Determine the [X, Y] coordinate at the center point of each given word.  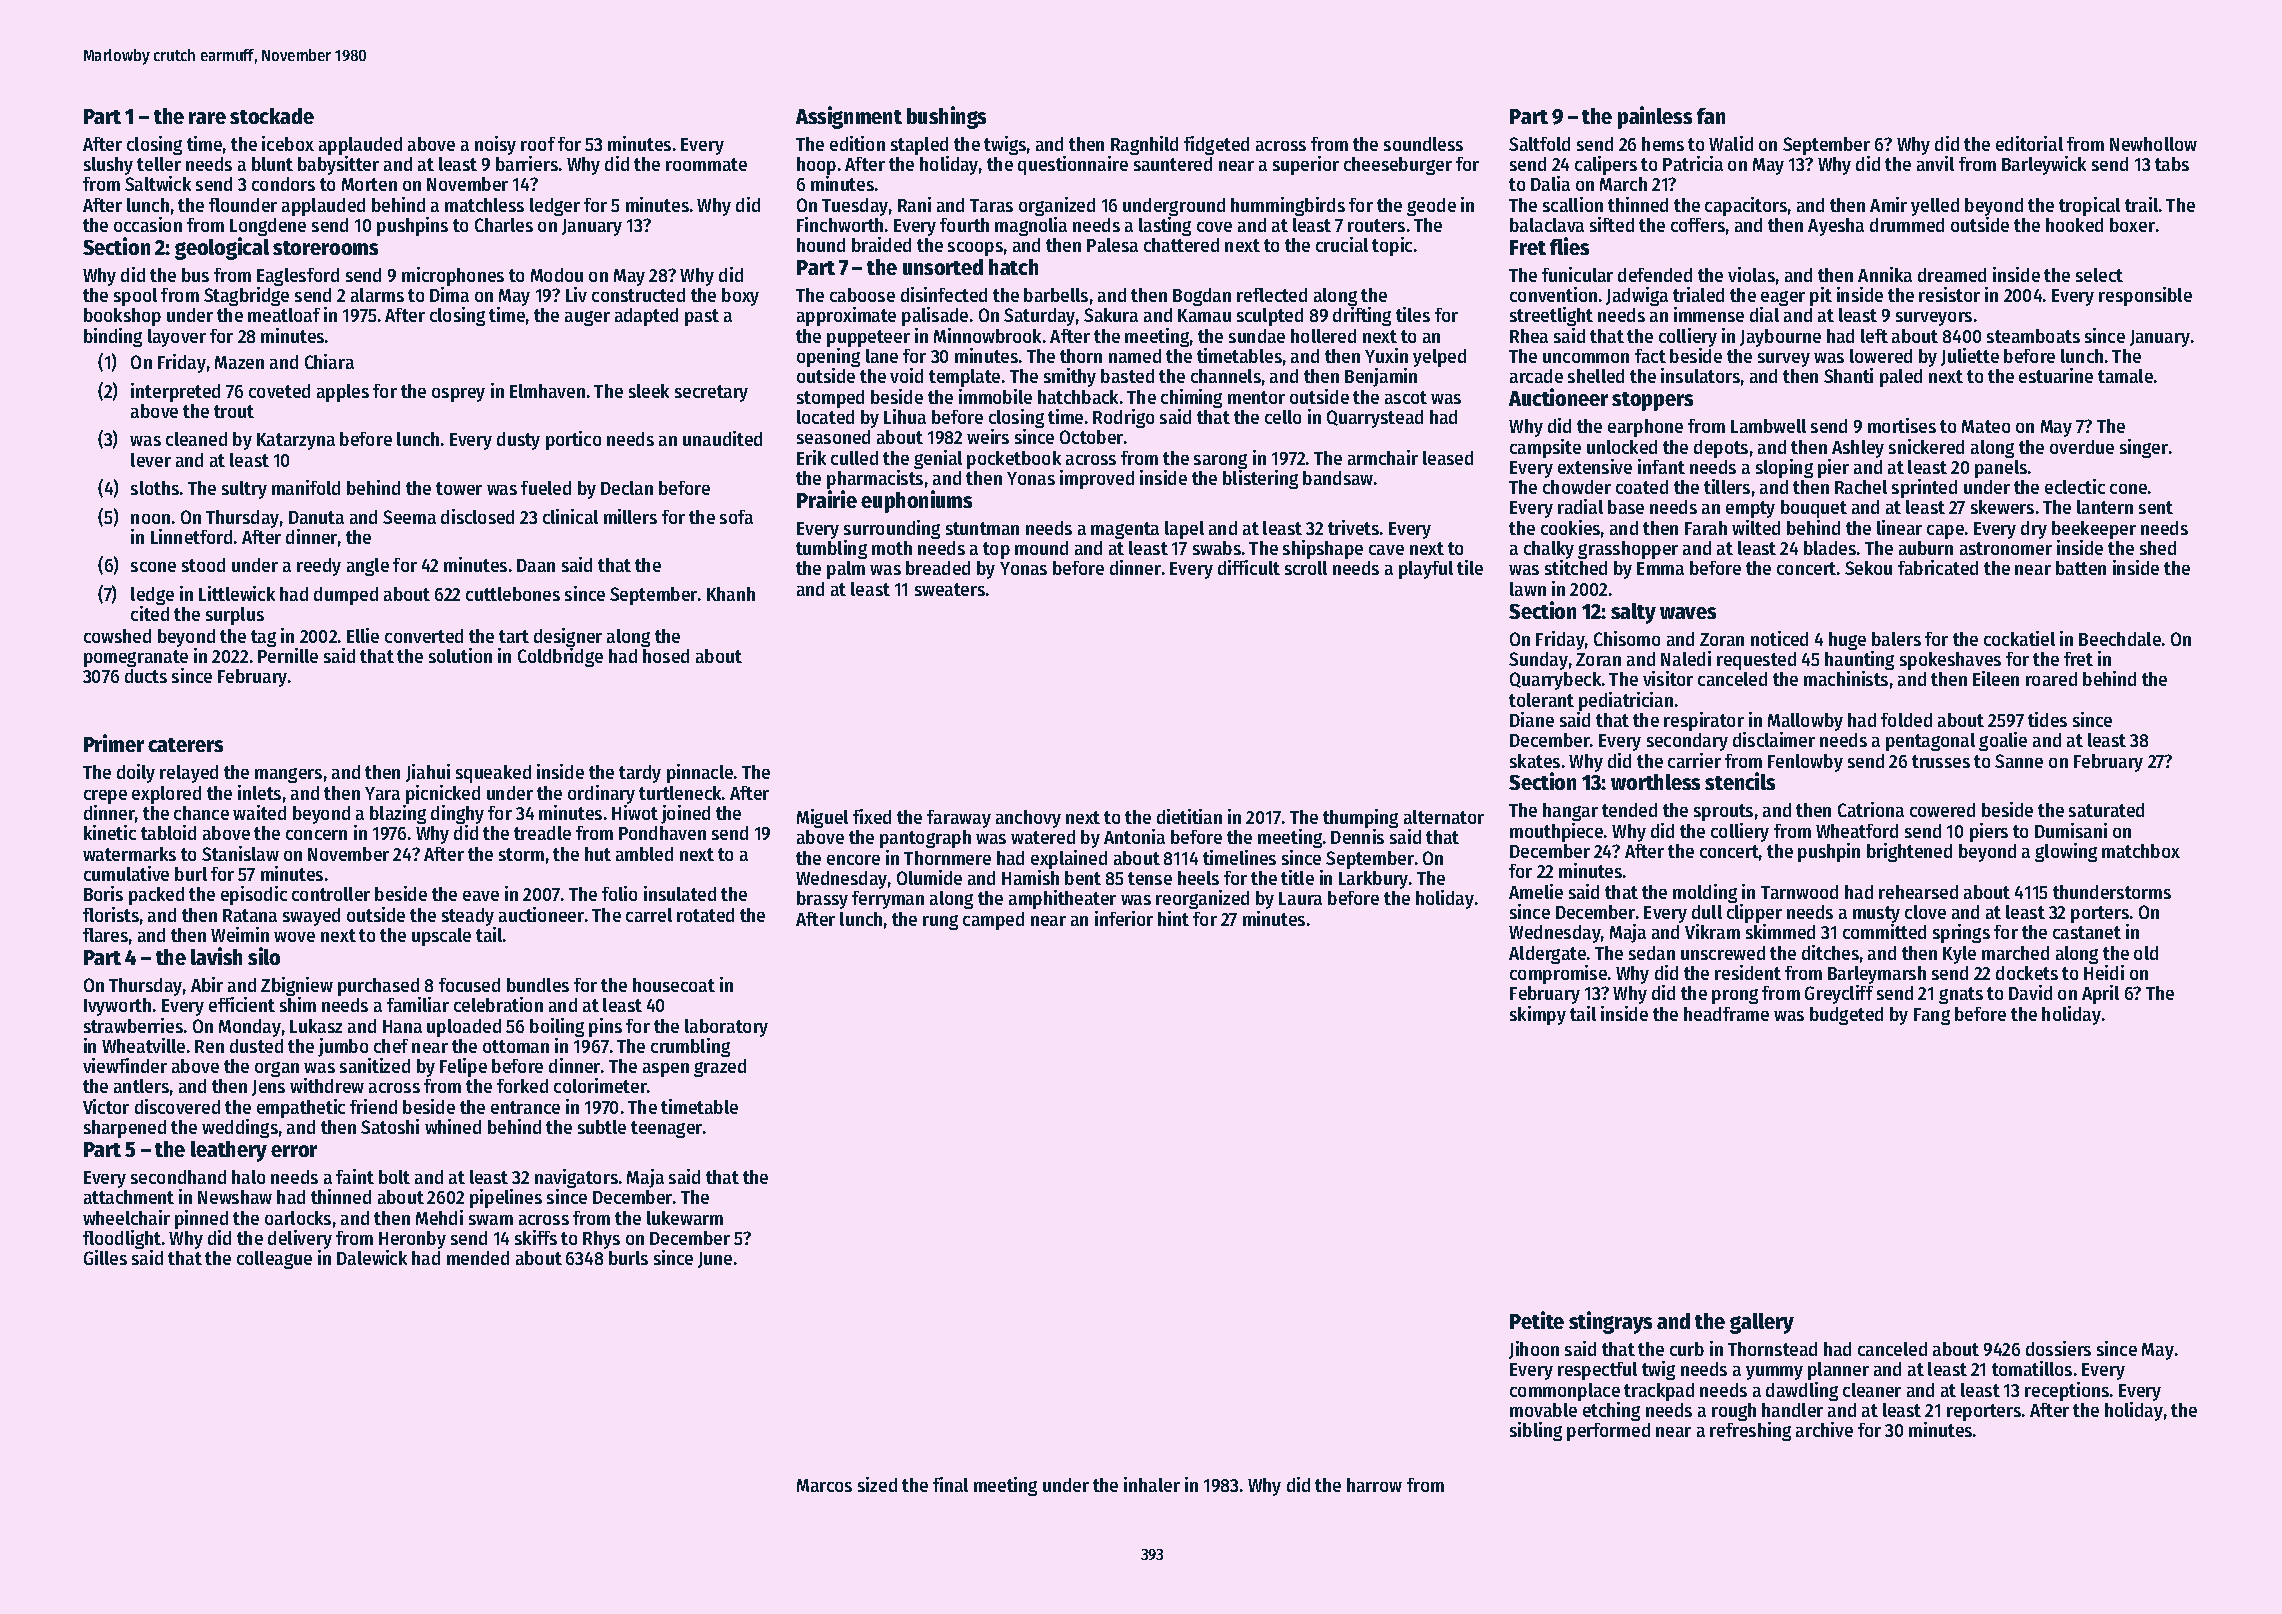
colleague [274, 1260]
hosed [666, 656]
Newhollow [2153, 144]
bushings [946, 117]
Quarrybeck [1555, 681]
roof [538, 144]
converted [424, 636]
